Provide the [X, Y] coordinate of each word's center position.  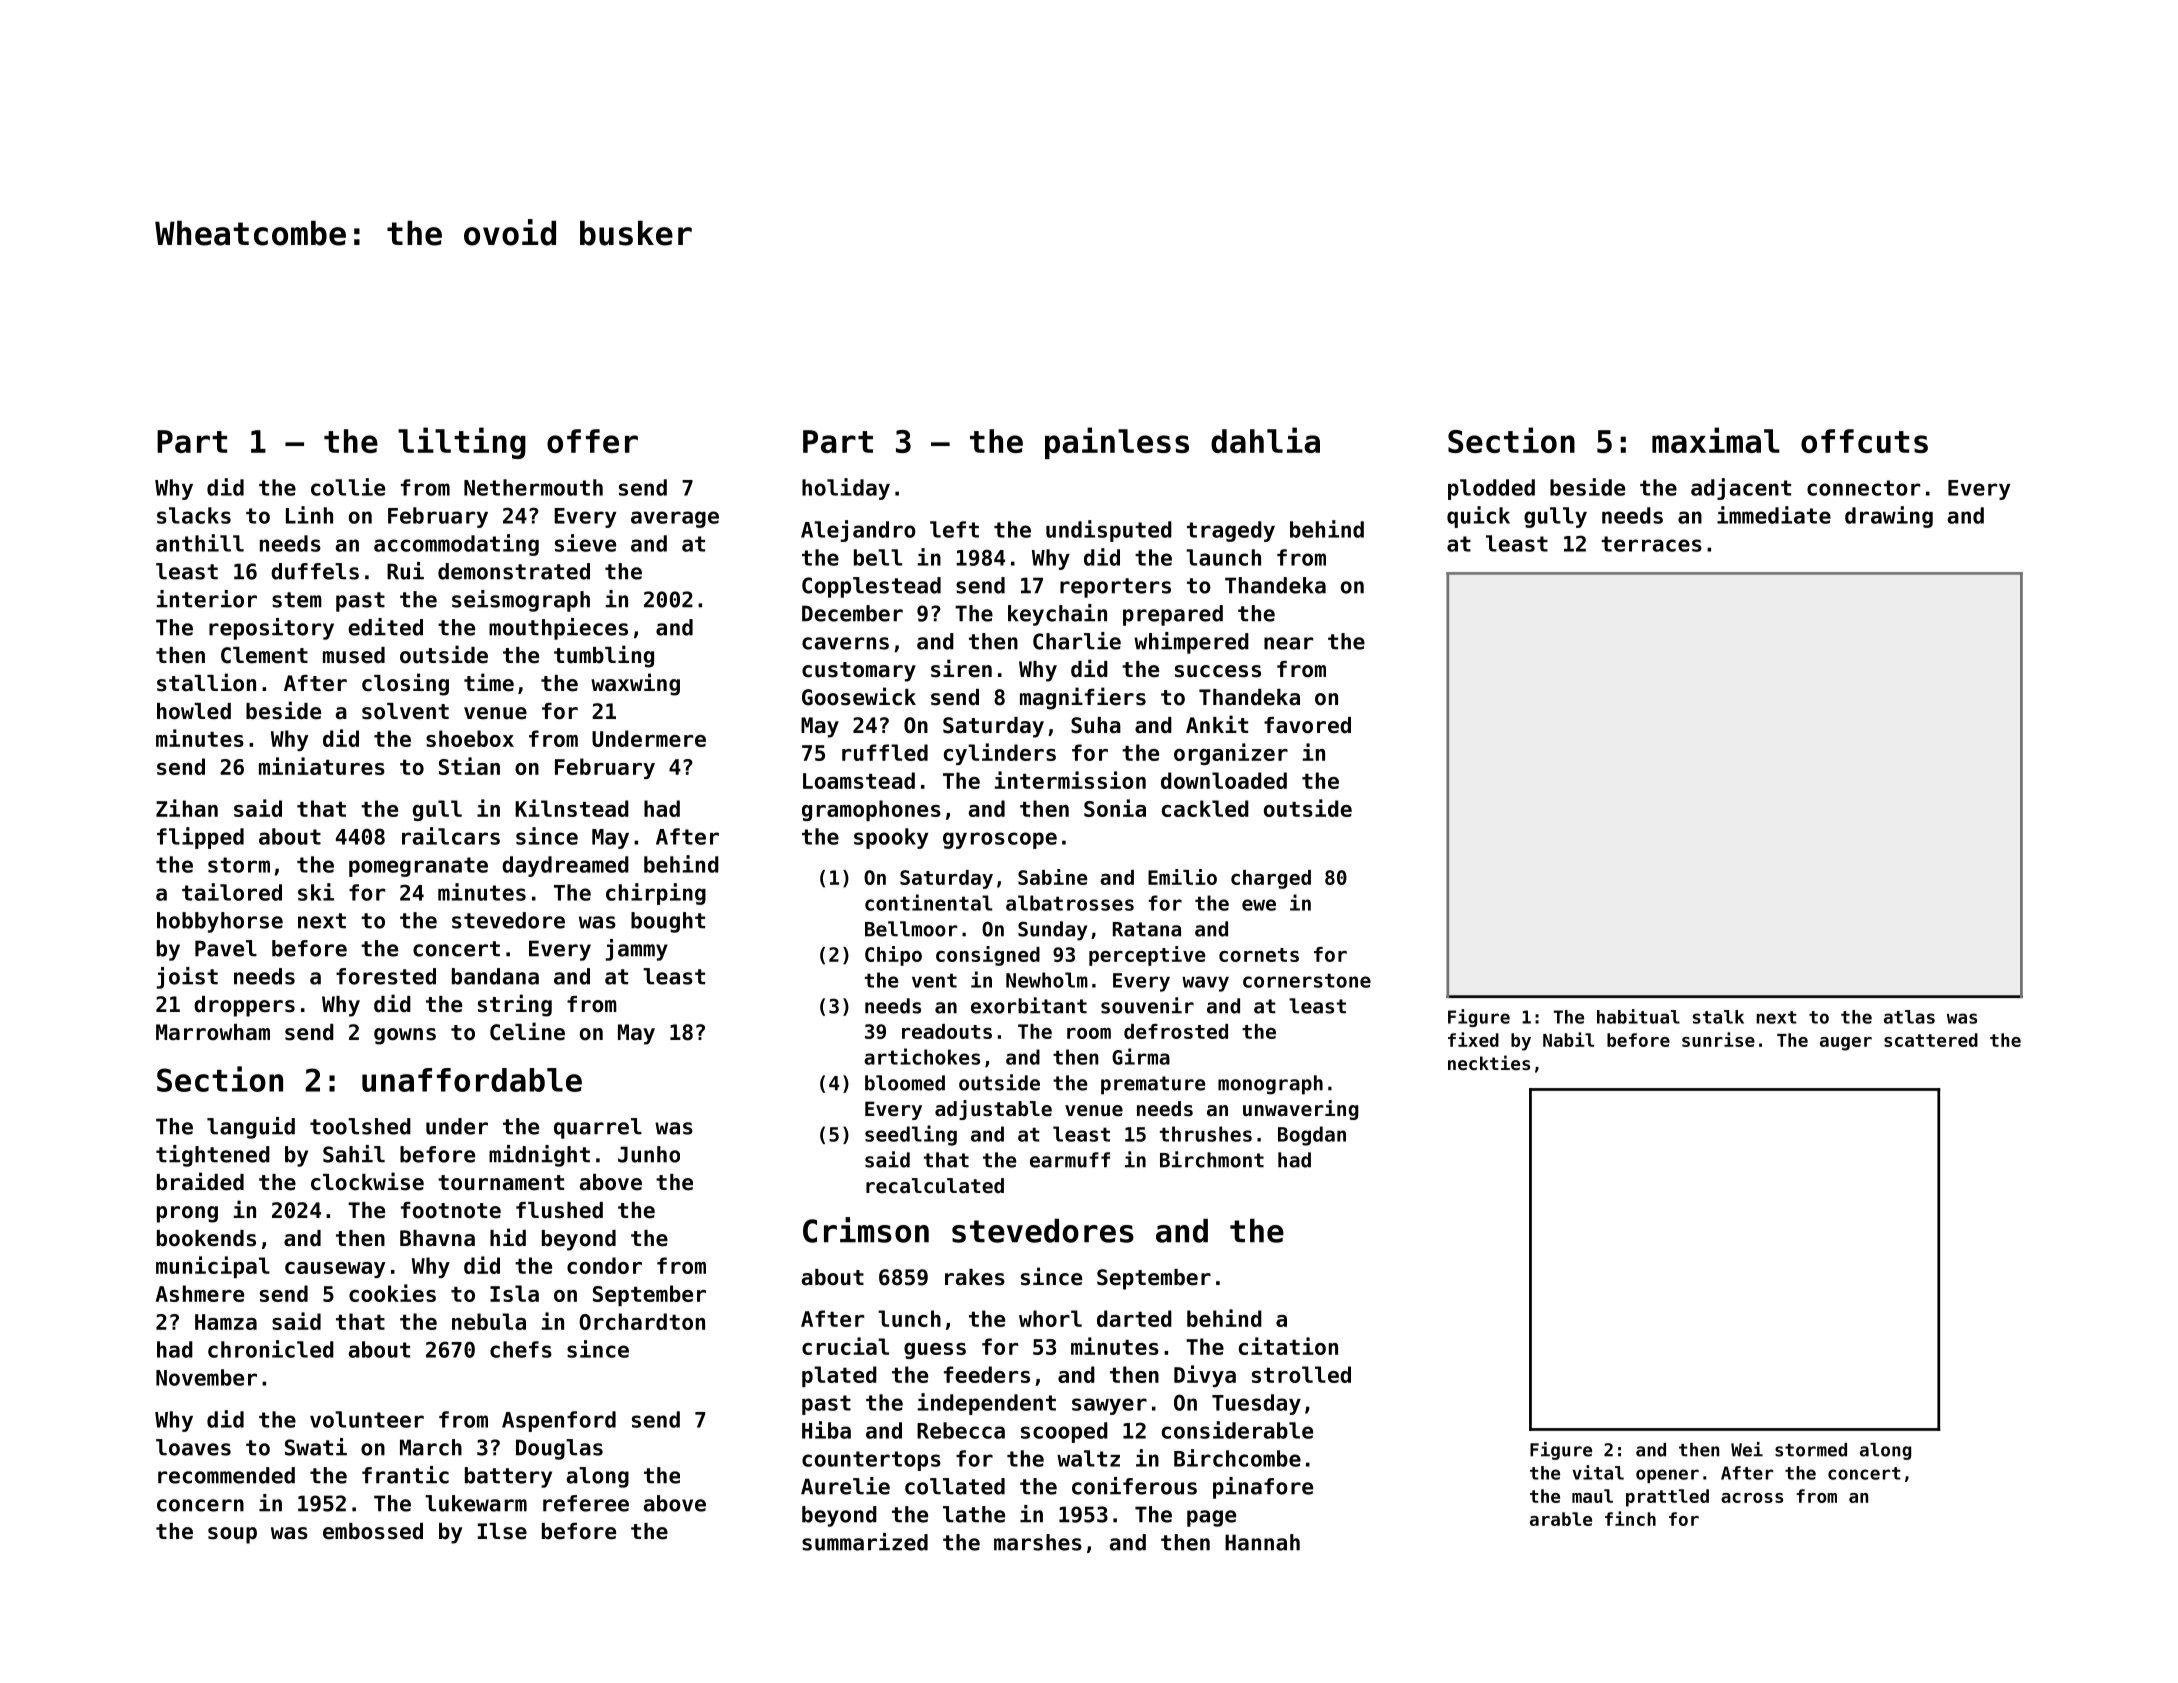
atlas [1909, 1017]
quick [1478, 517]
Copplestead [871, 587]
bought [668, 922]
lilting [462, 443]
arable [1561, 1519]
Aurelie [845, 1486]
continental [928, 902]
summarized [865, 1542]
